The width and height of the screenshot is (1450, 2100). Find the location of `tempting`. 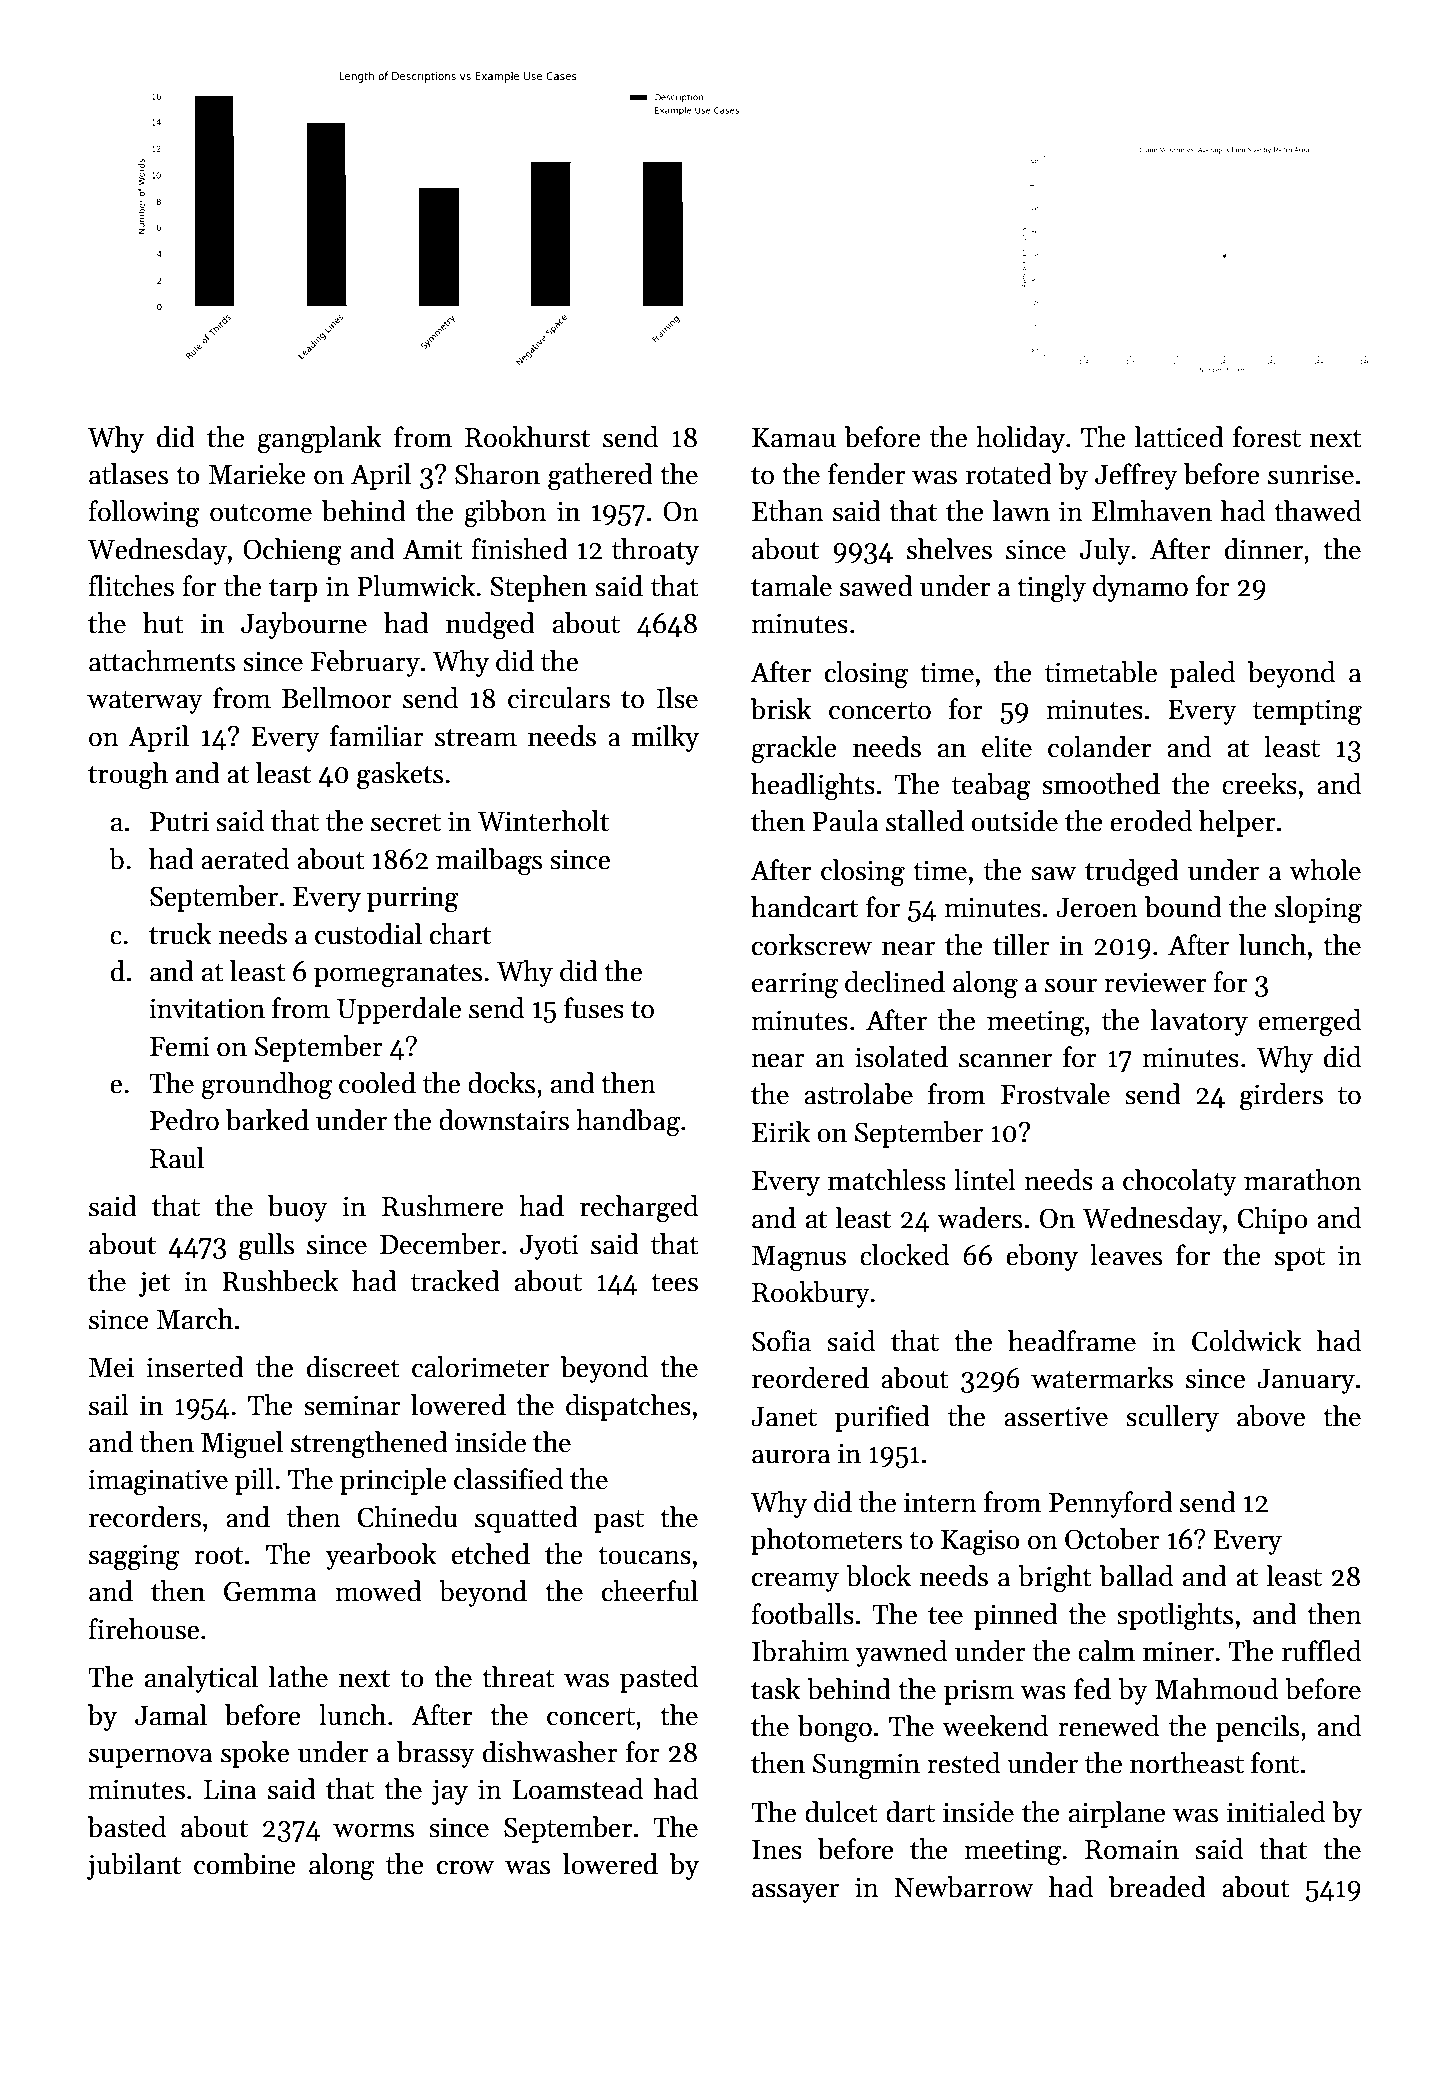

tempting is located at coordinates (1307, 712).
